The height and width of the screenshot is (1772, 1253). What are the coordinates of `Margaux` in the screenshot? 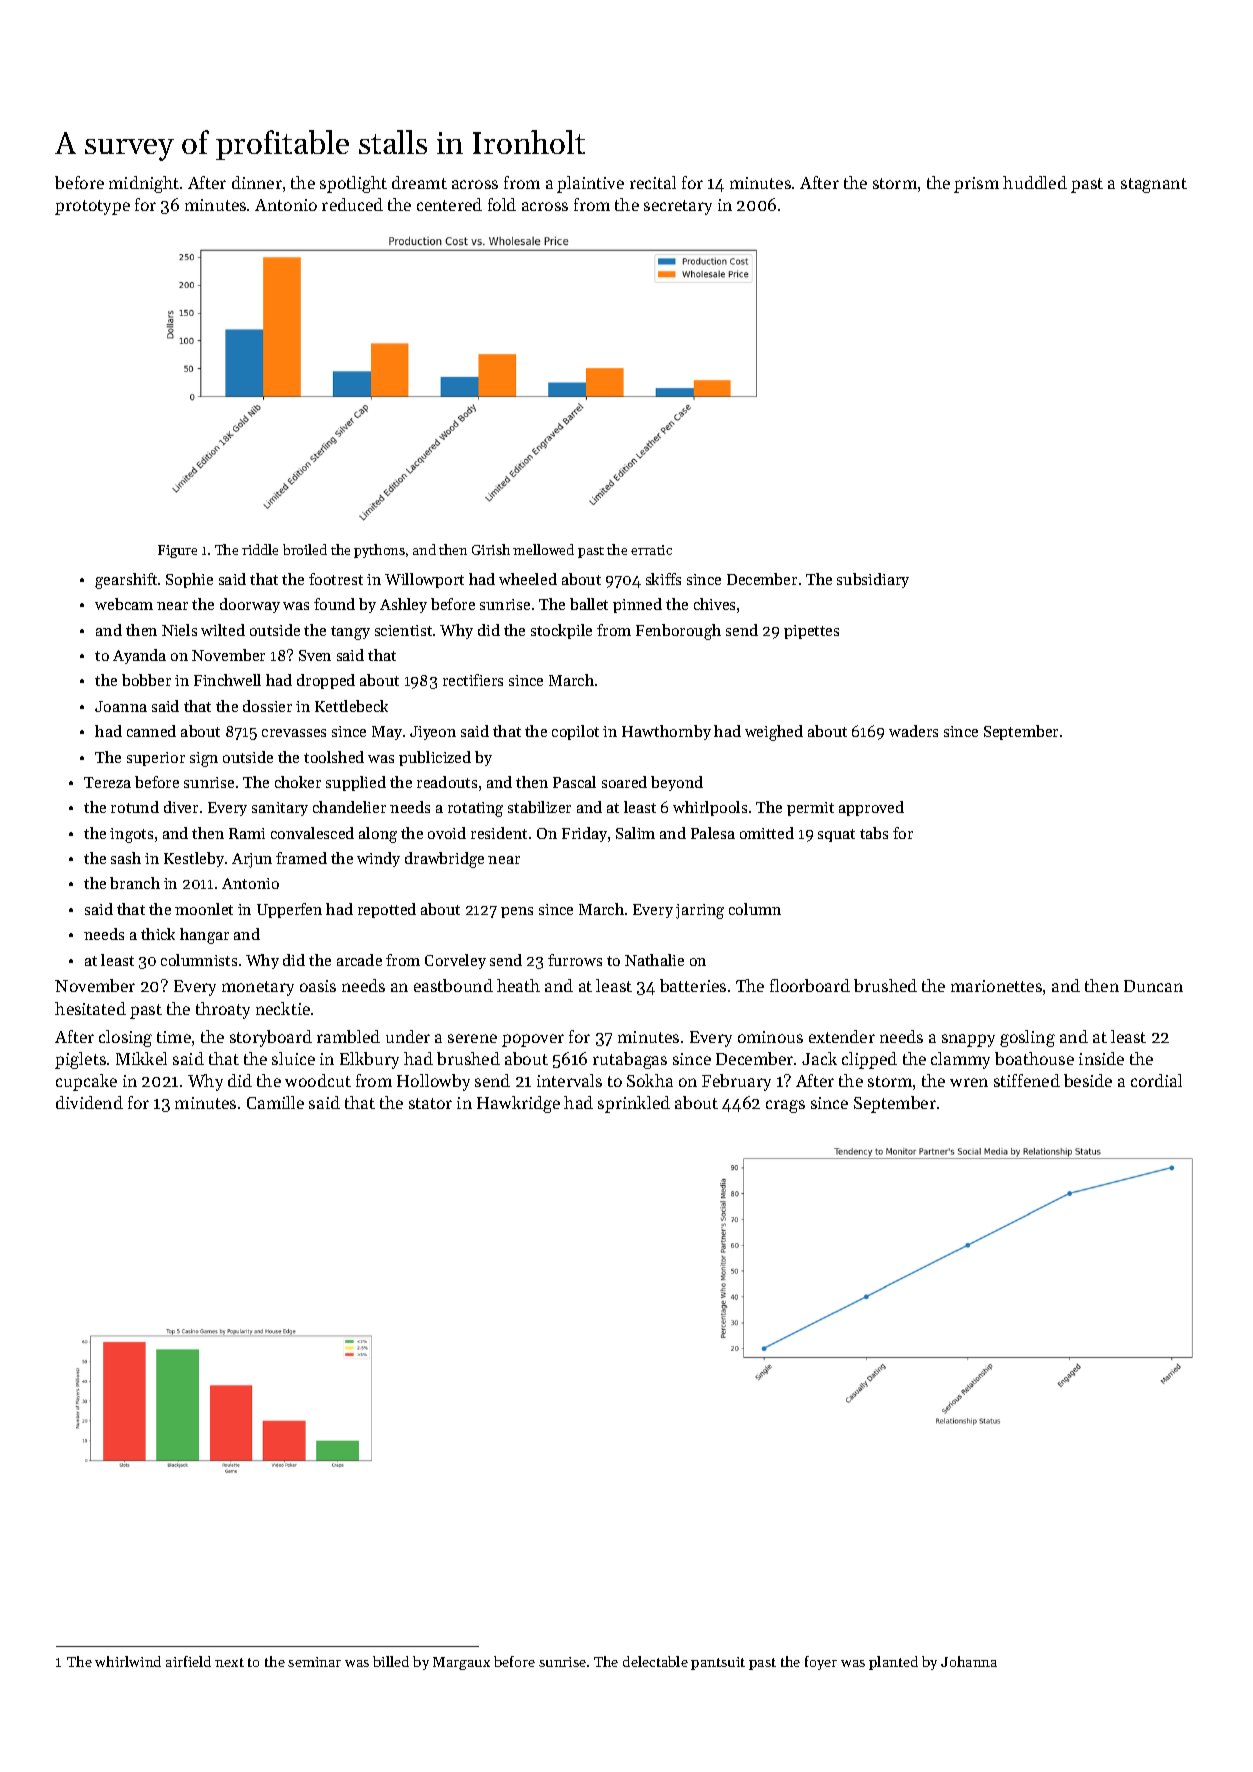 It's located at (461, 1663).
